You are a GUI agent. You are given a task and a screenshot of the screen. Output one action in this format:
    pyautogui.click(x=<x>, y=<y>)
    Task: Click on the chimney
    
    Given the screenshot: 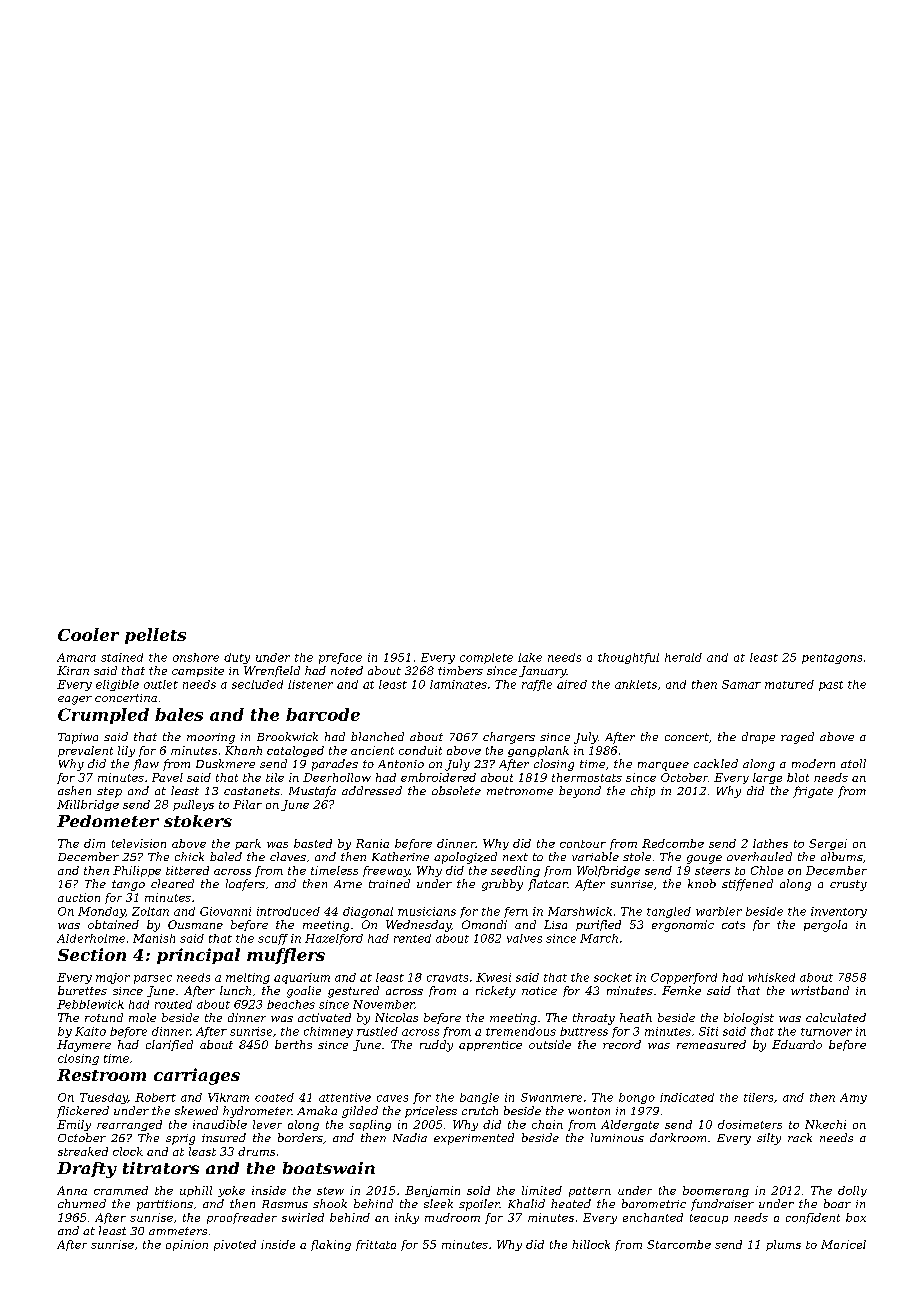 What is the action you would take?
    pyautogui.click(x=328, y=1032)
